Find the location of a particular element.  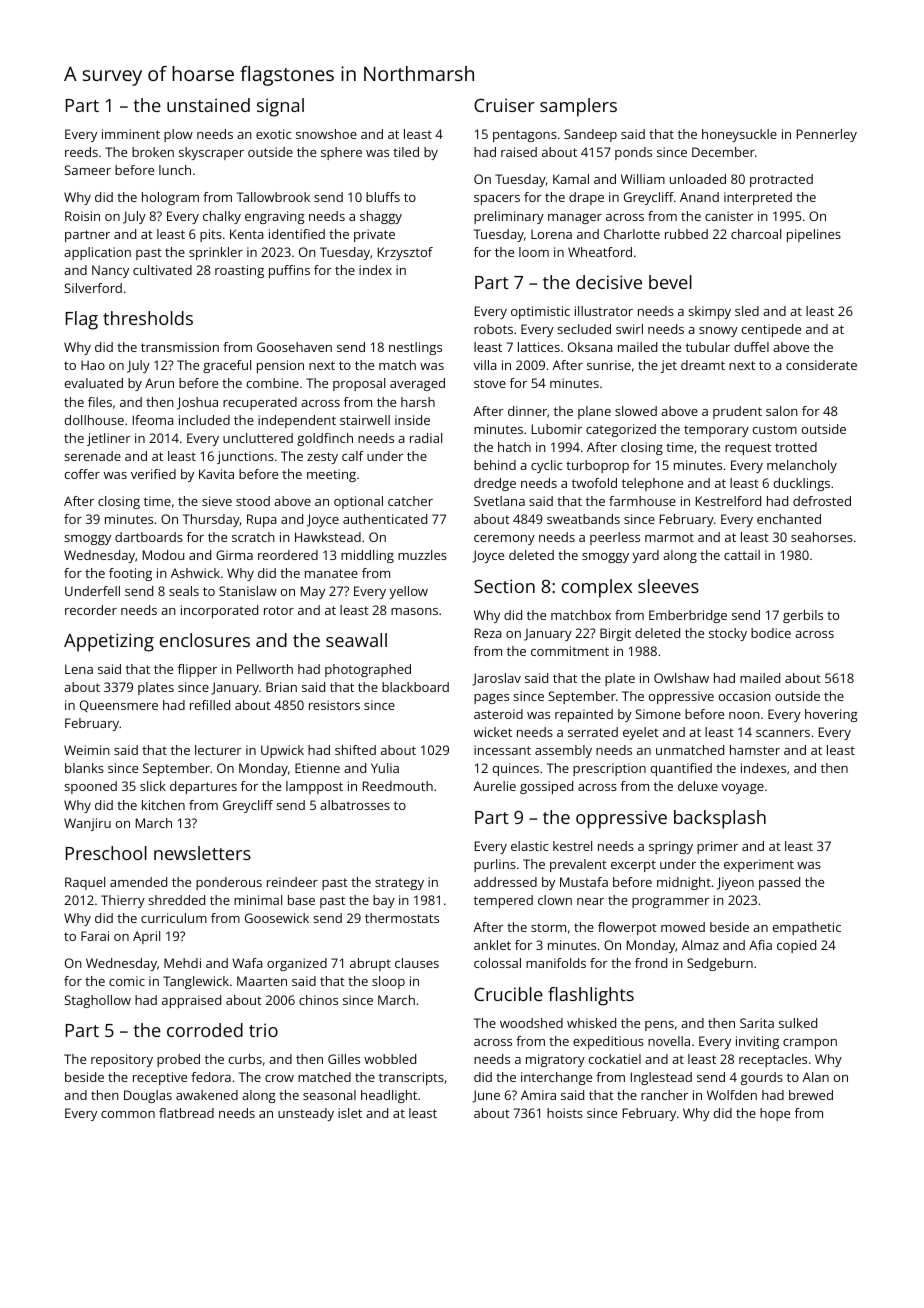

Pennerley is located at coordinates (827, 135).
